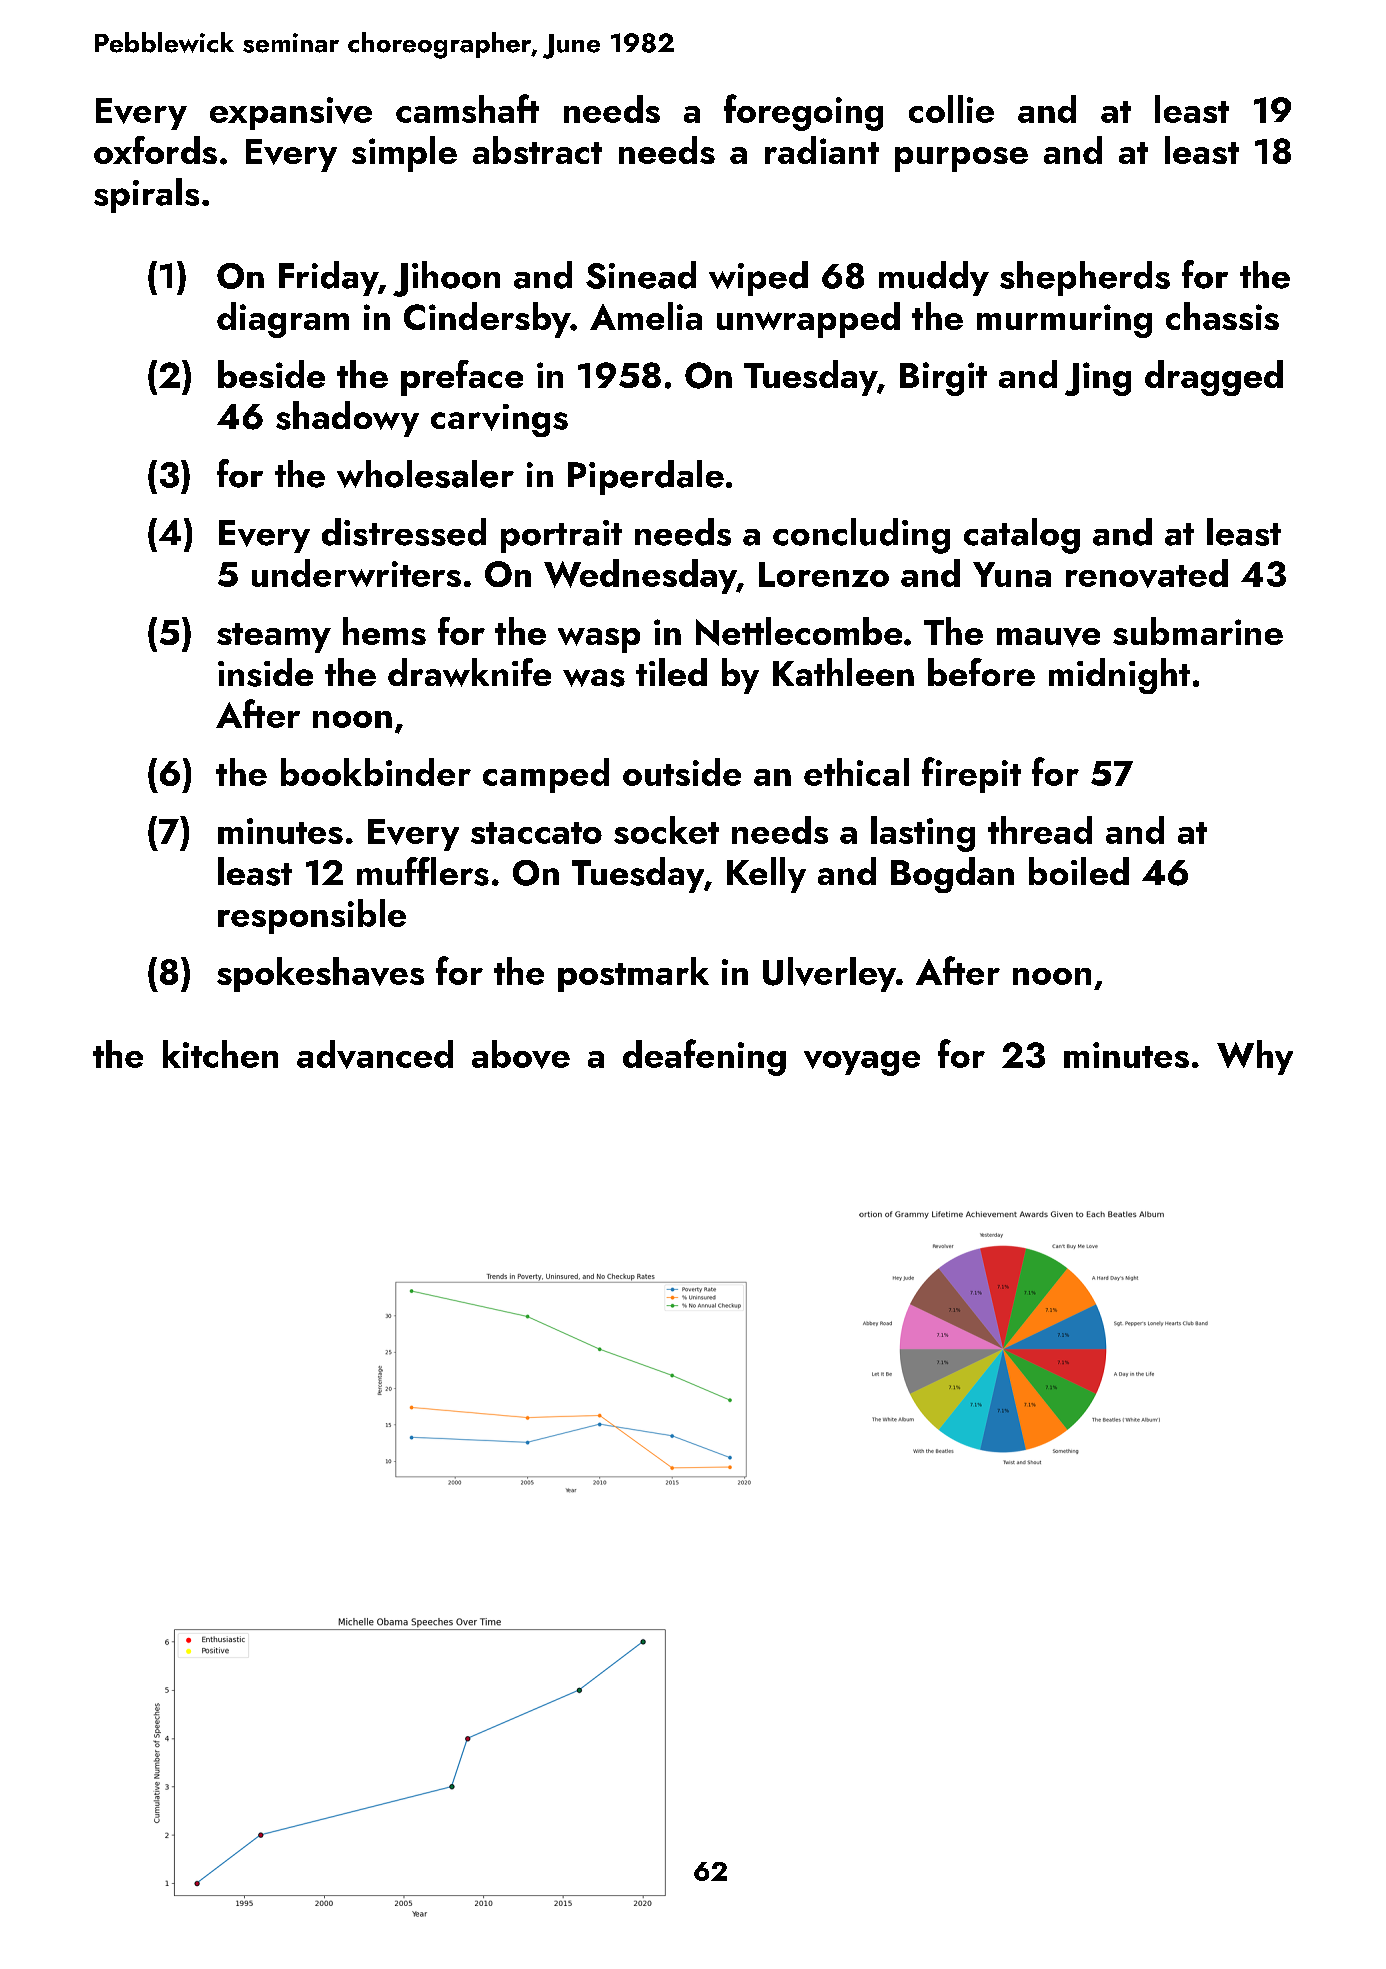  What do you see at coordinates (862, 1063) in the page?
I see `voyage` at bounding box center [862, 1063].
